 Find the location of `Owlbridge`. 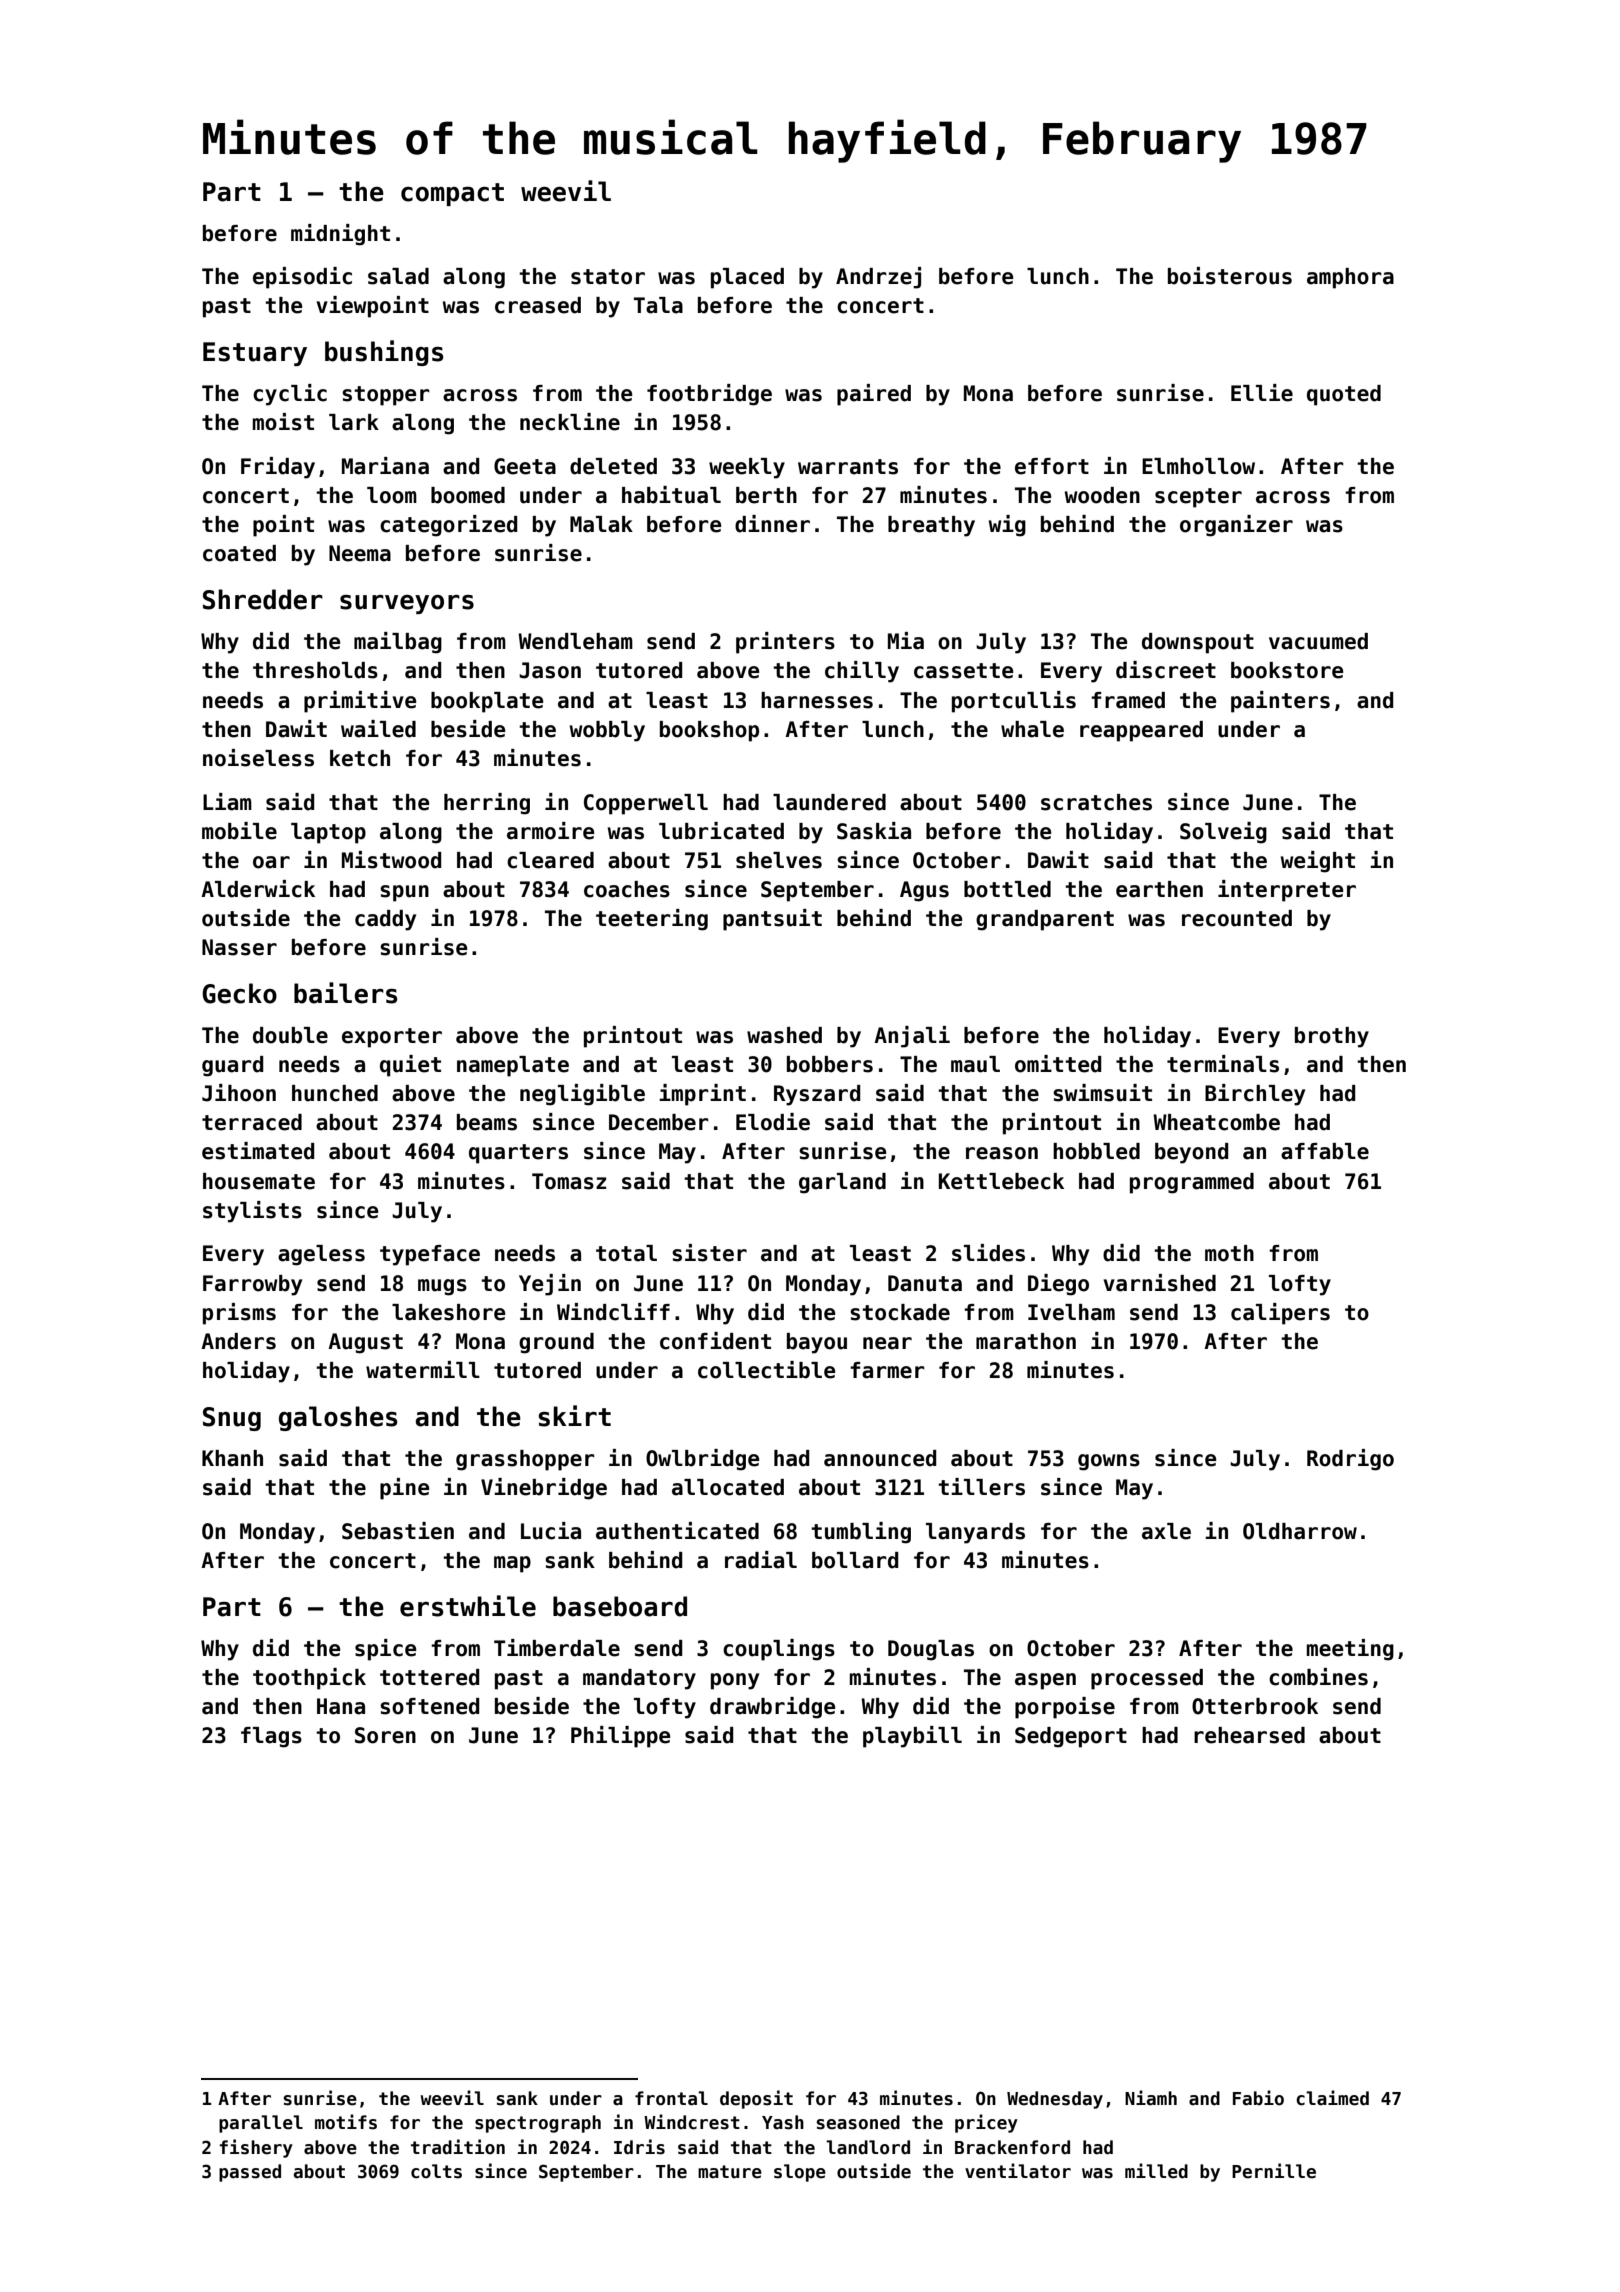

Owlbridge is located at coordinates (703, 1460).
